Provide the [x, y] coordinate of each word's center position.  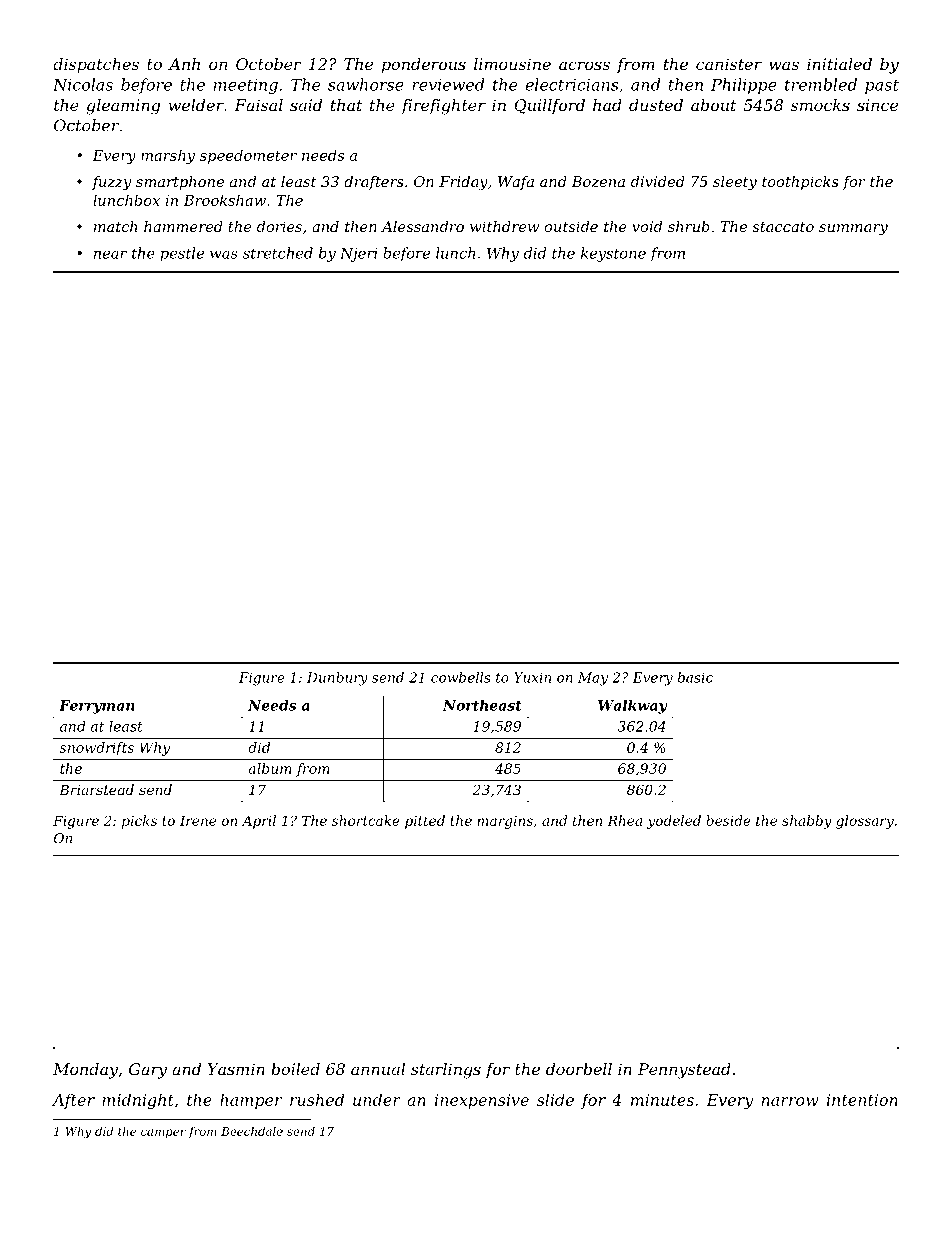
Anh [184, 64]
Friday [463, 183]
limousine [512, 64]
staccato [783, 227]
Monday [85, 1071]
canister [729, 64]
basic [695, 677]
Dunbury [337, 679]
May [593, 679]
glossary [865, 822]
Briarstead [96, 789]
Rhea [624, 820]
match [115, 226]
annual [378, 1069]
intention [862, 1100]
